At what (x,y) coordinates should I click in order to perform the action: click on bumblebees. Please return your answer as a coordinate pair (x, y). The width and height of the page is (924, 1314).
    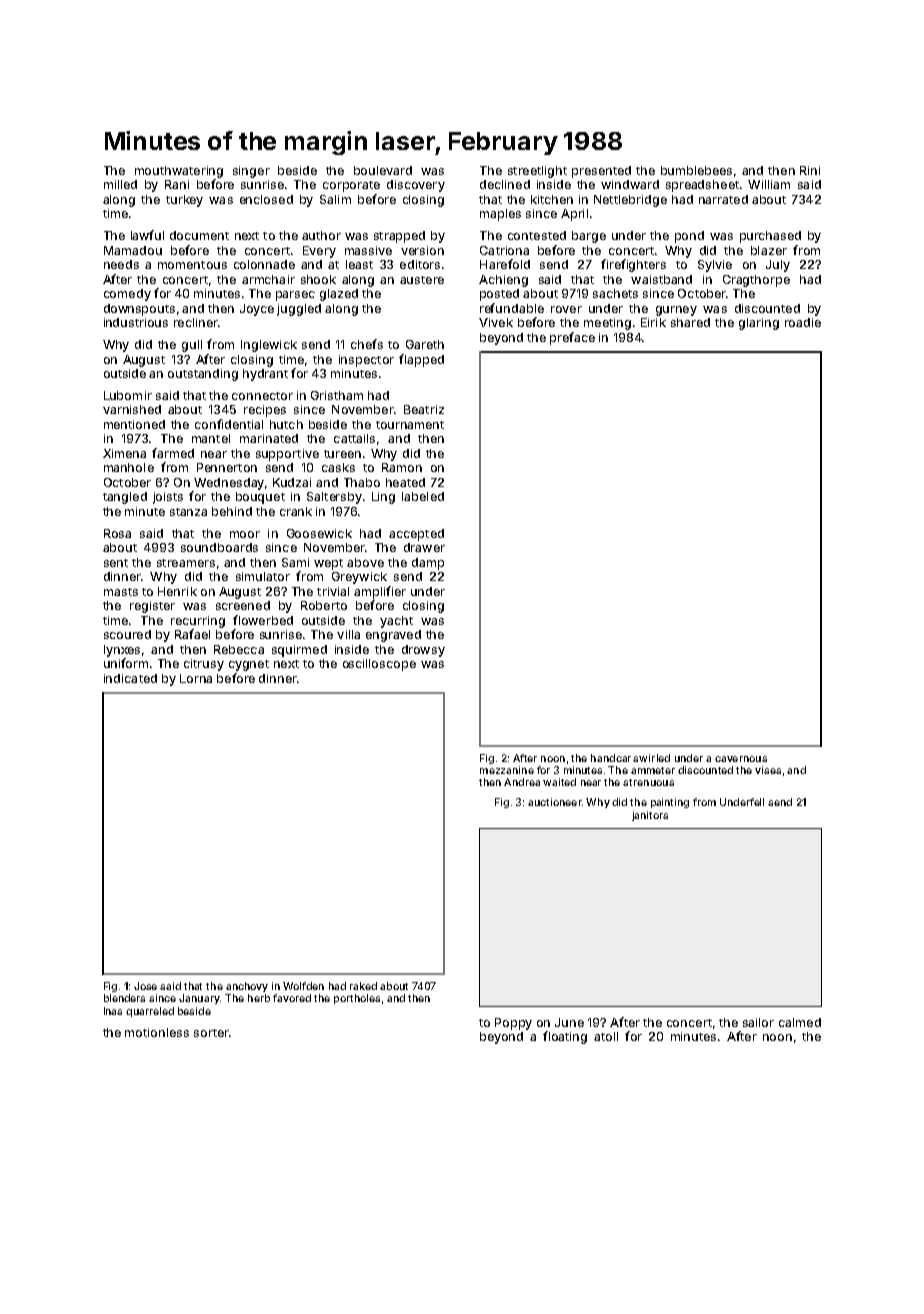
    Looking at the image, I should click on (696, 170).
